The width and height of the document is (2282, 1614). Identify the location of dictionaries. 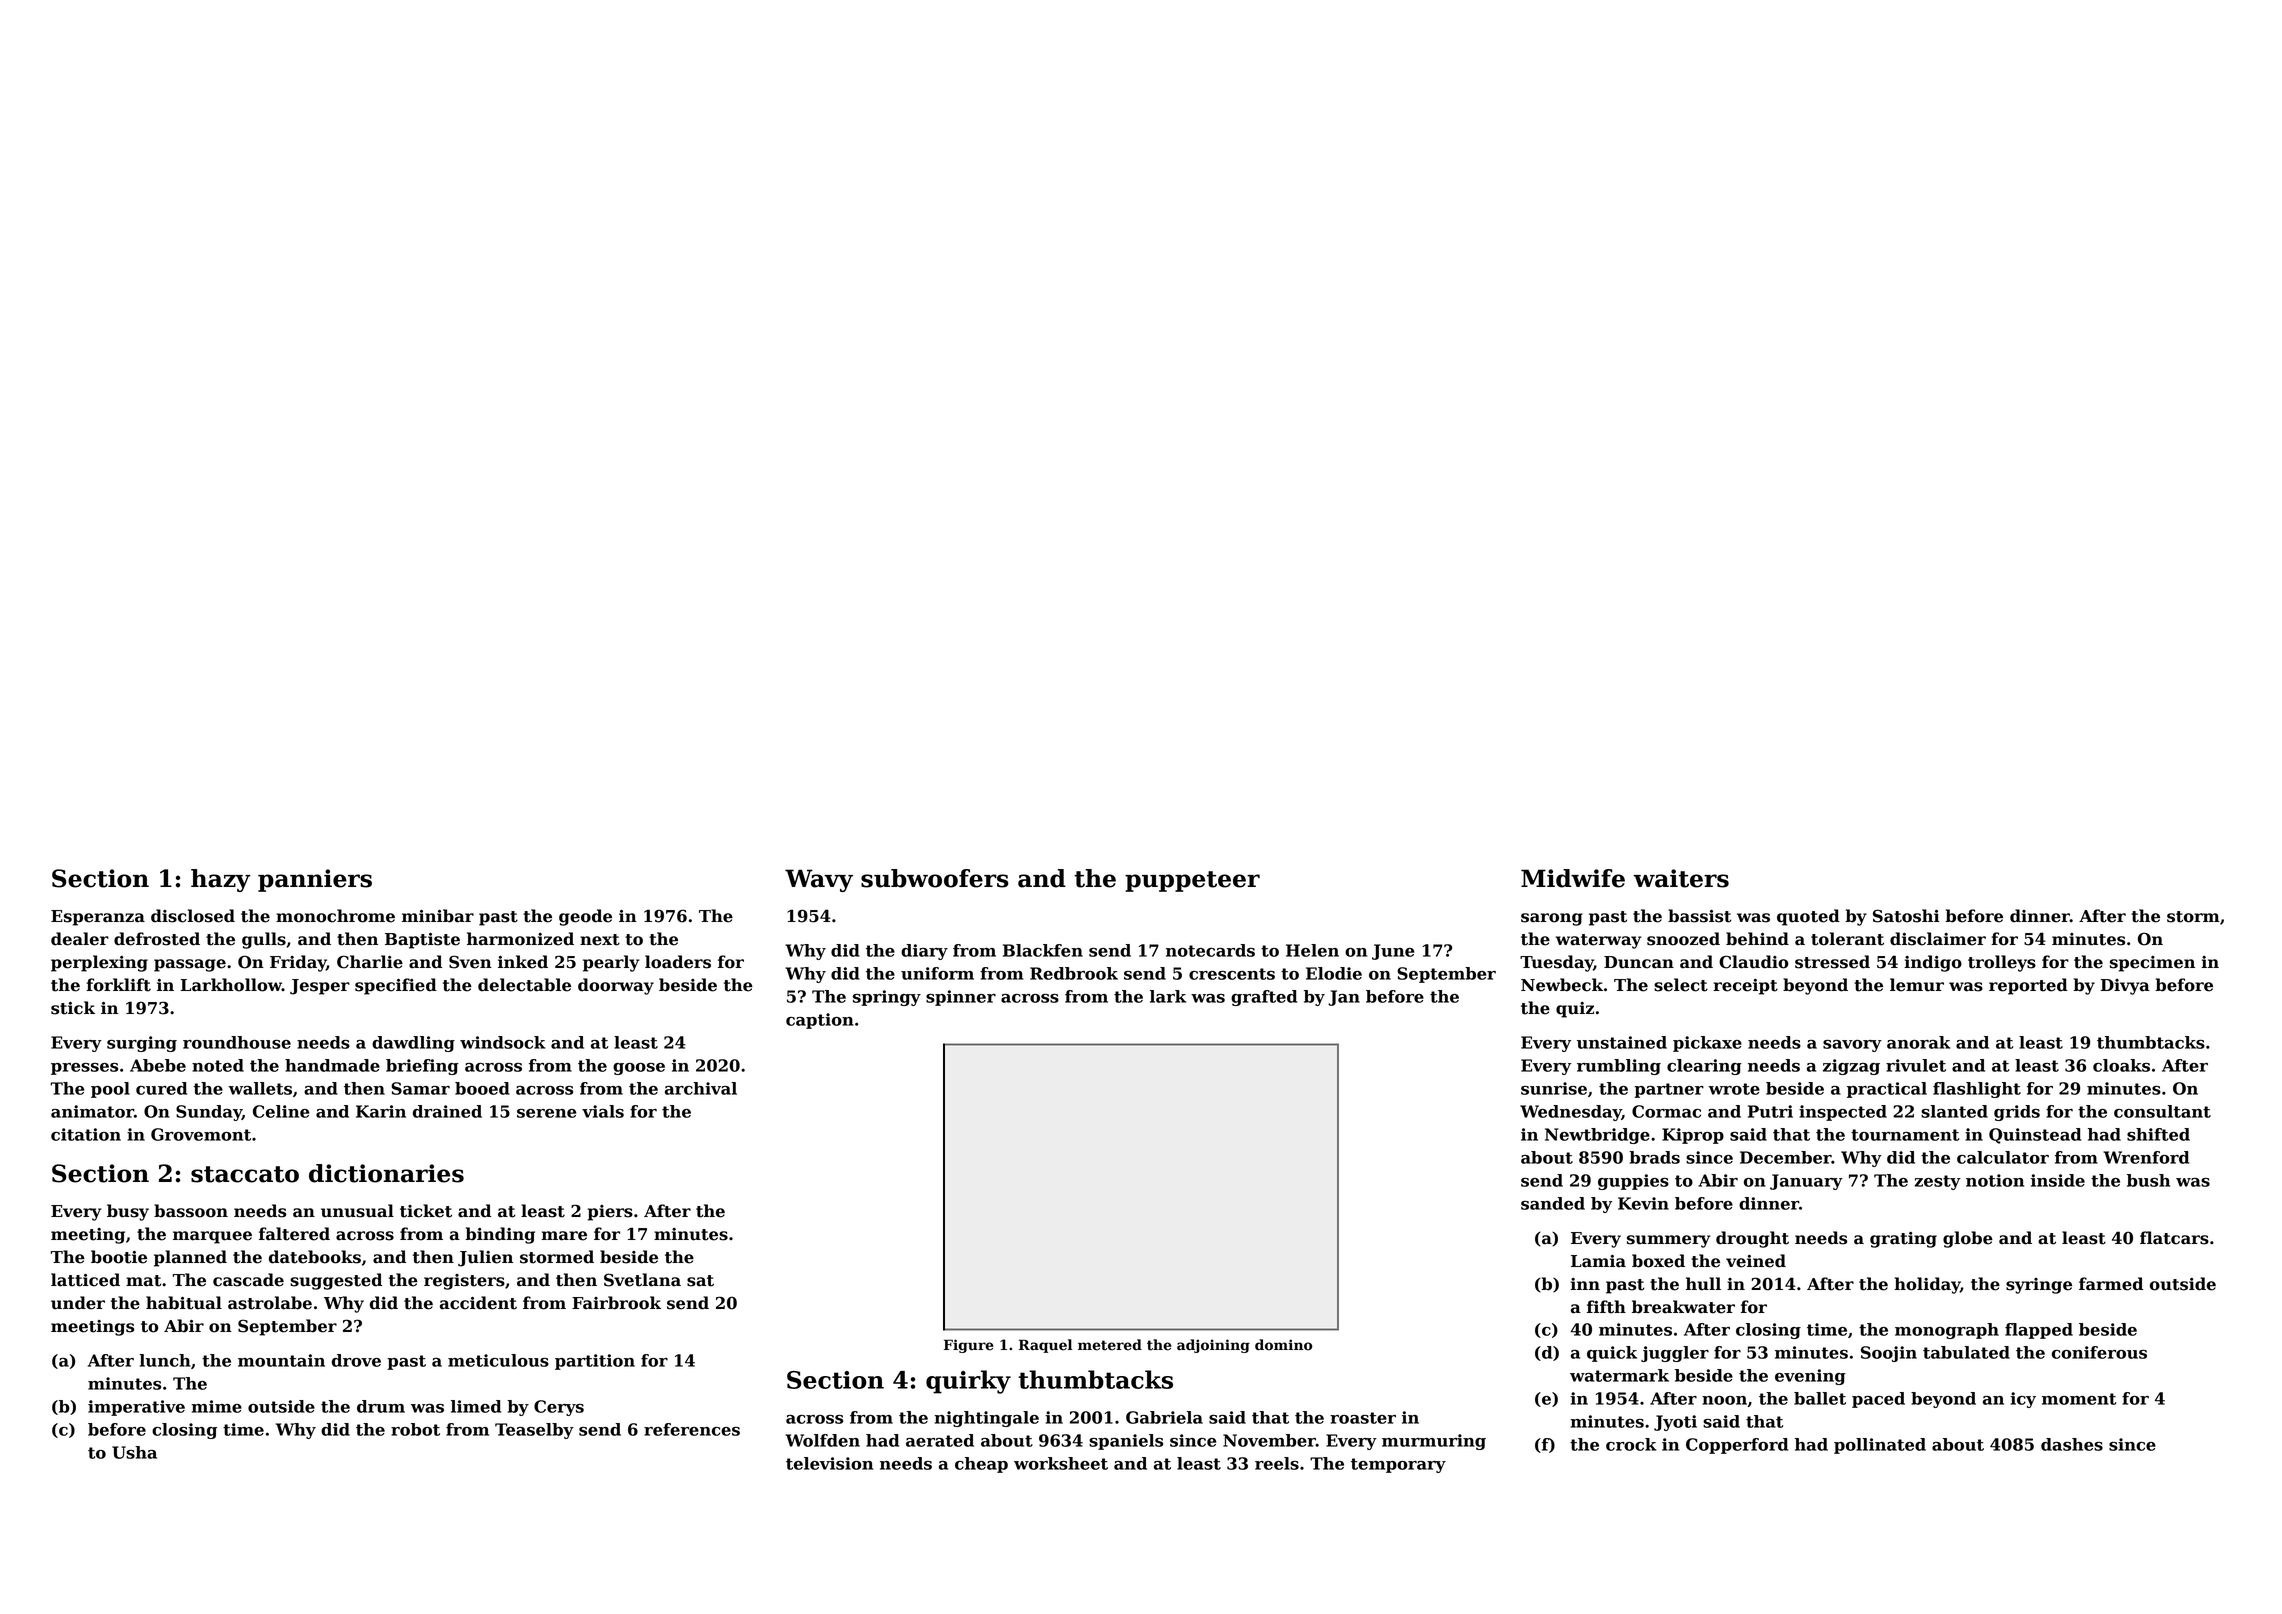
(386, 1173).
